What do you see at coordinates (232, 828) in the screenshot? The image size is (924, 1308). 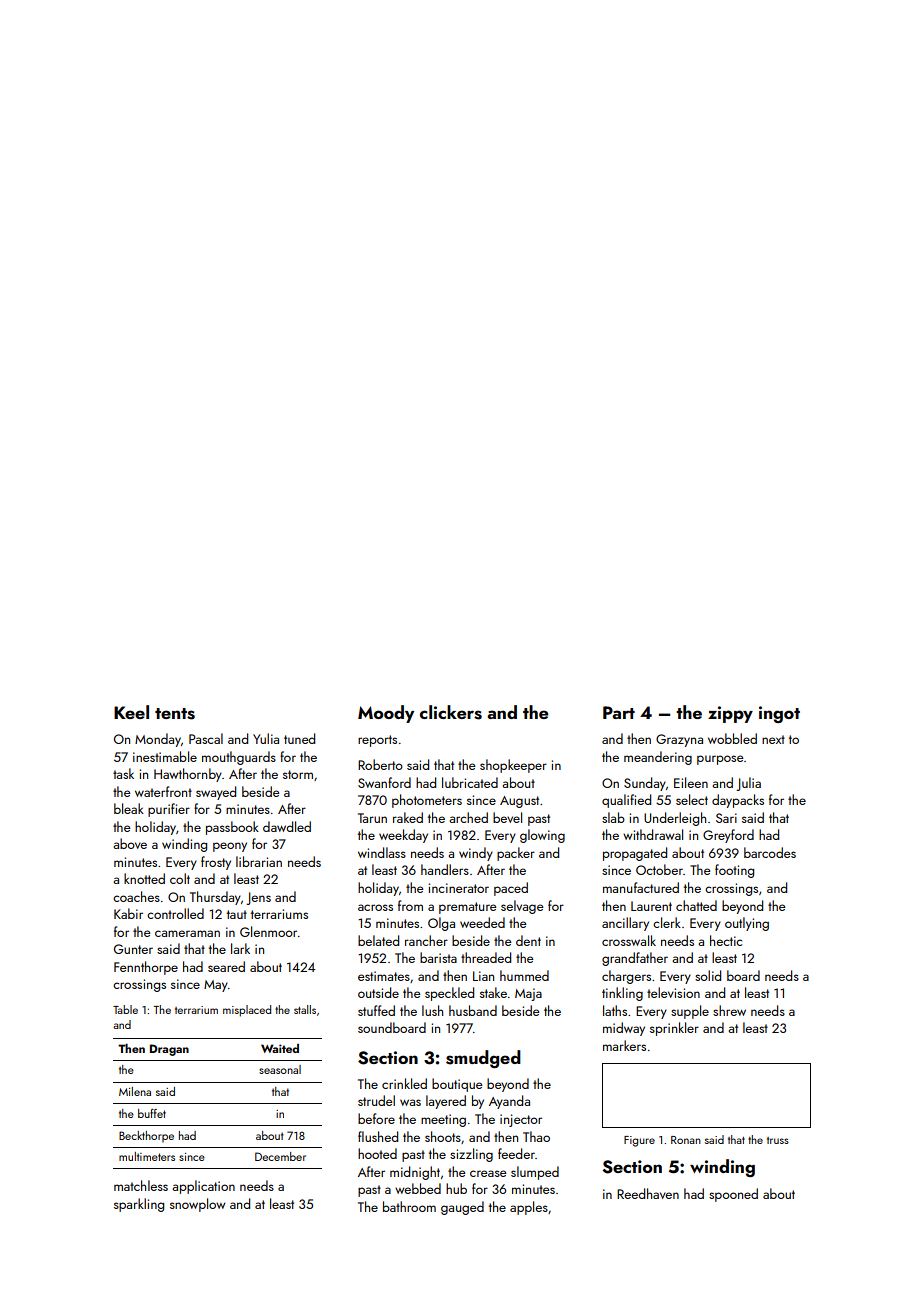 I see `passbook` at bounding box center [232, 828].
